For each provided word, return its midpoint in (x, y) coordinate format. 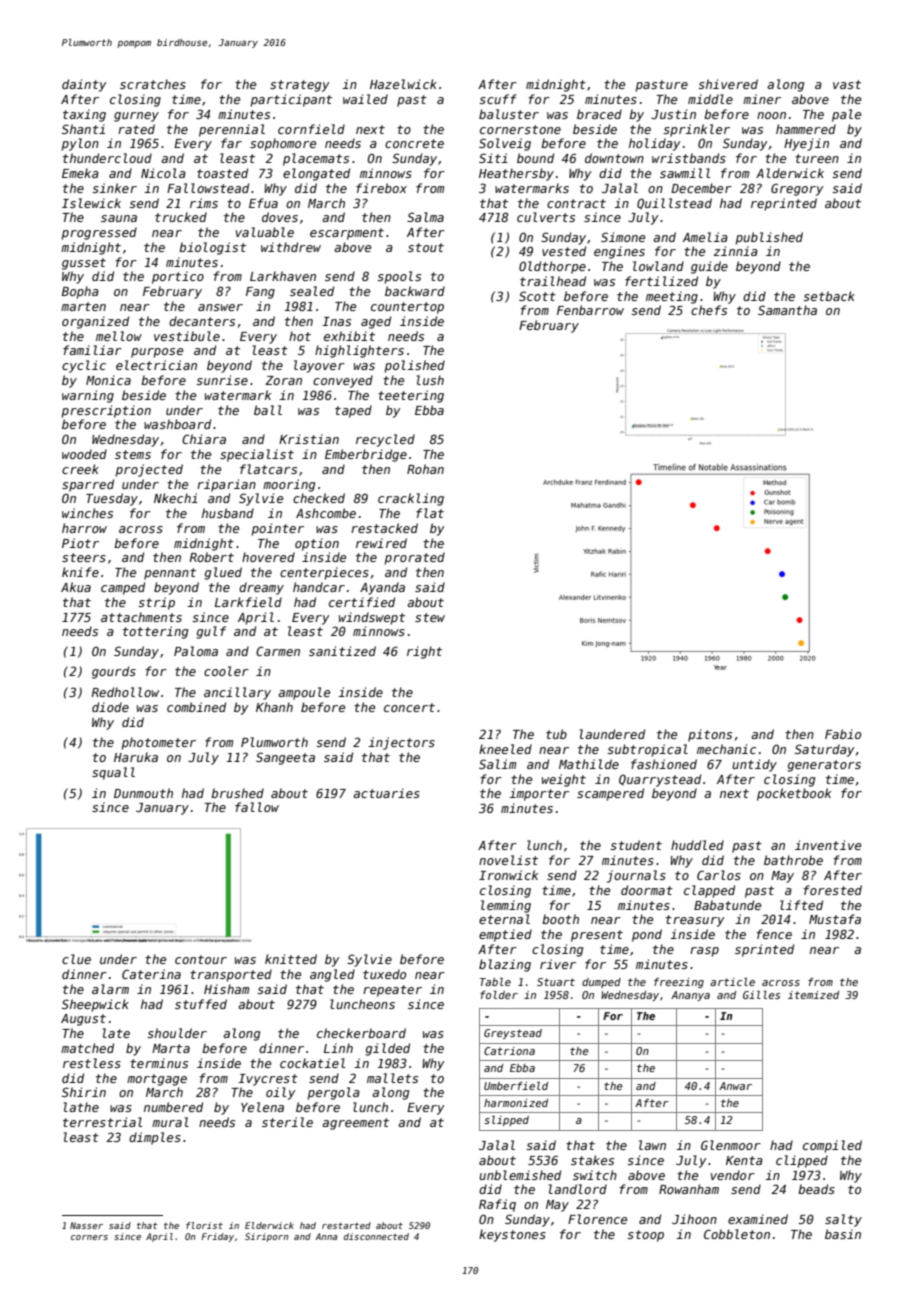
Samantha (787, 310)
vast (847, 84)
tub (556, 734)
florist (204, 1225)
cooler (226, 671)
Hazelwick (403, 84)
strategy (299, 86)
